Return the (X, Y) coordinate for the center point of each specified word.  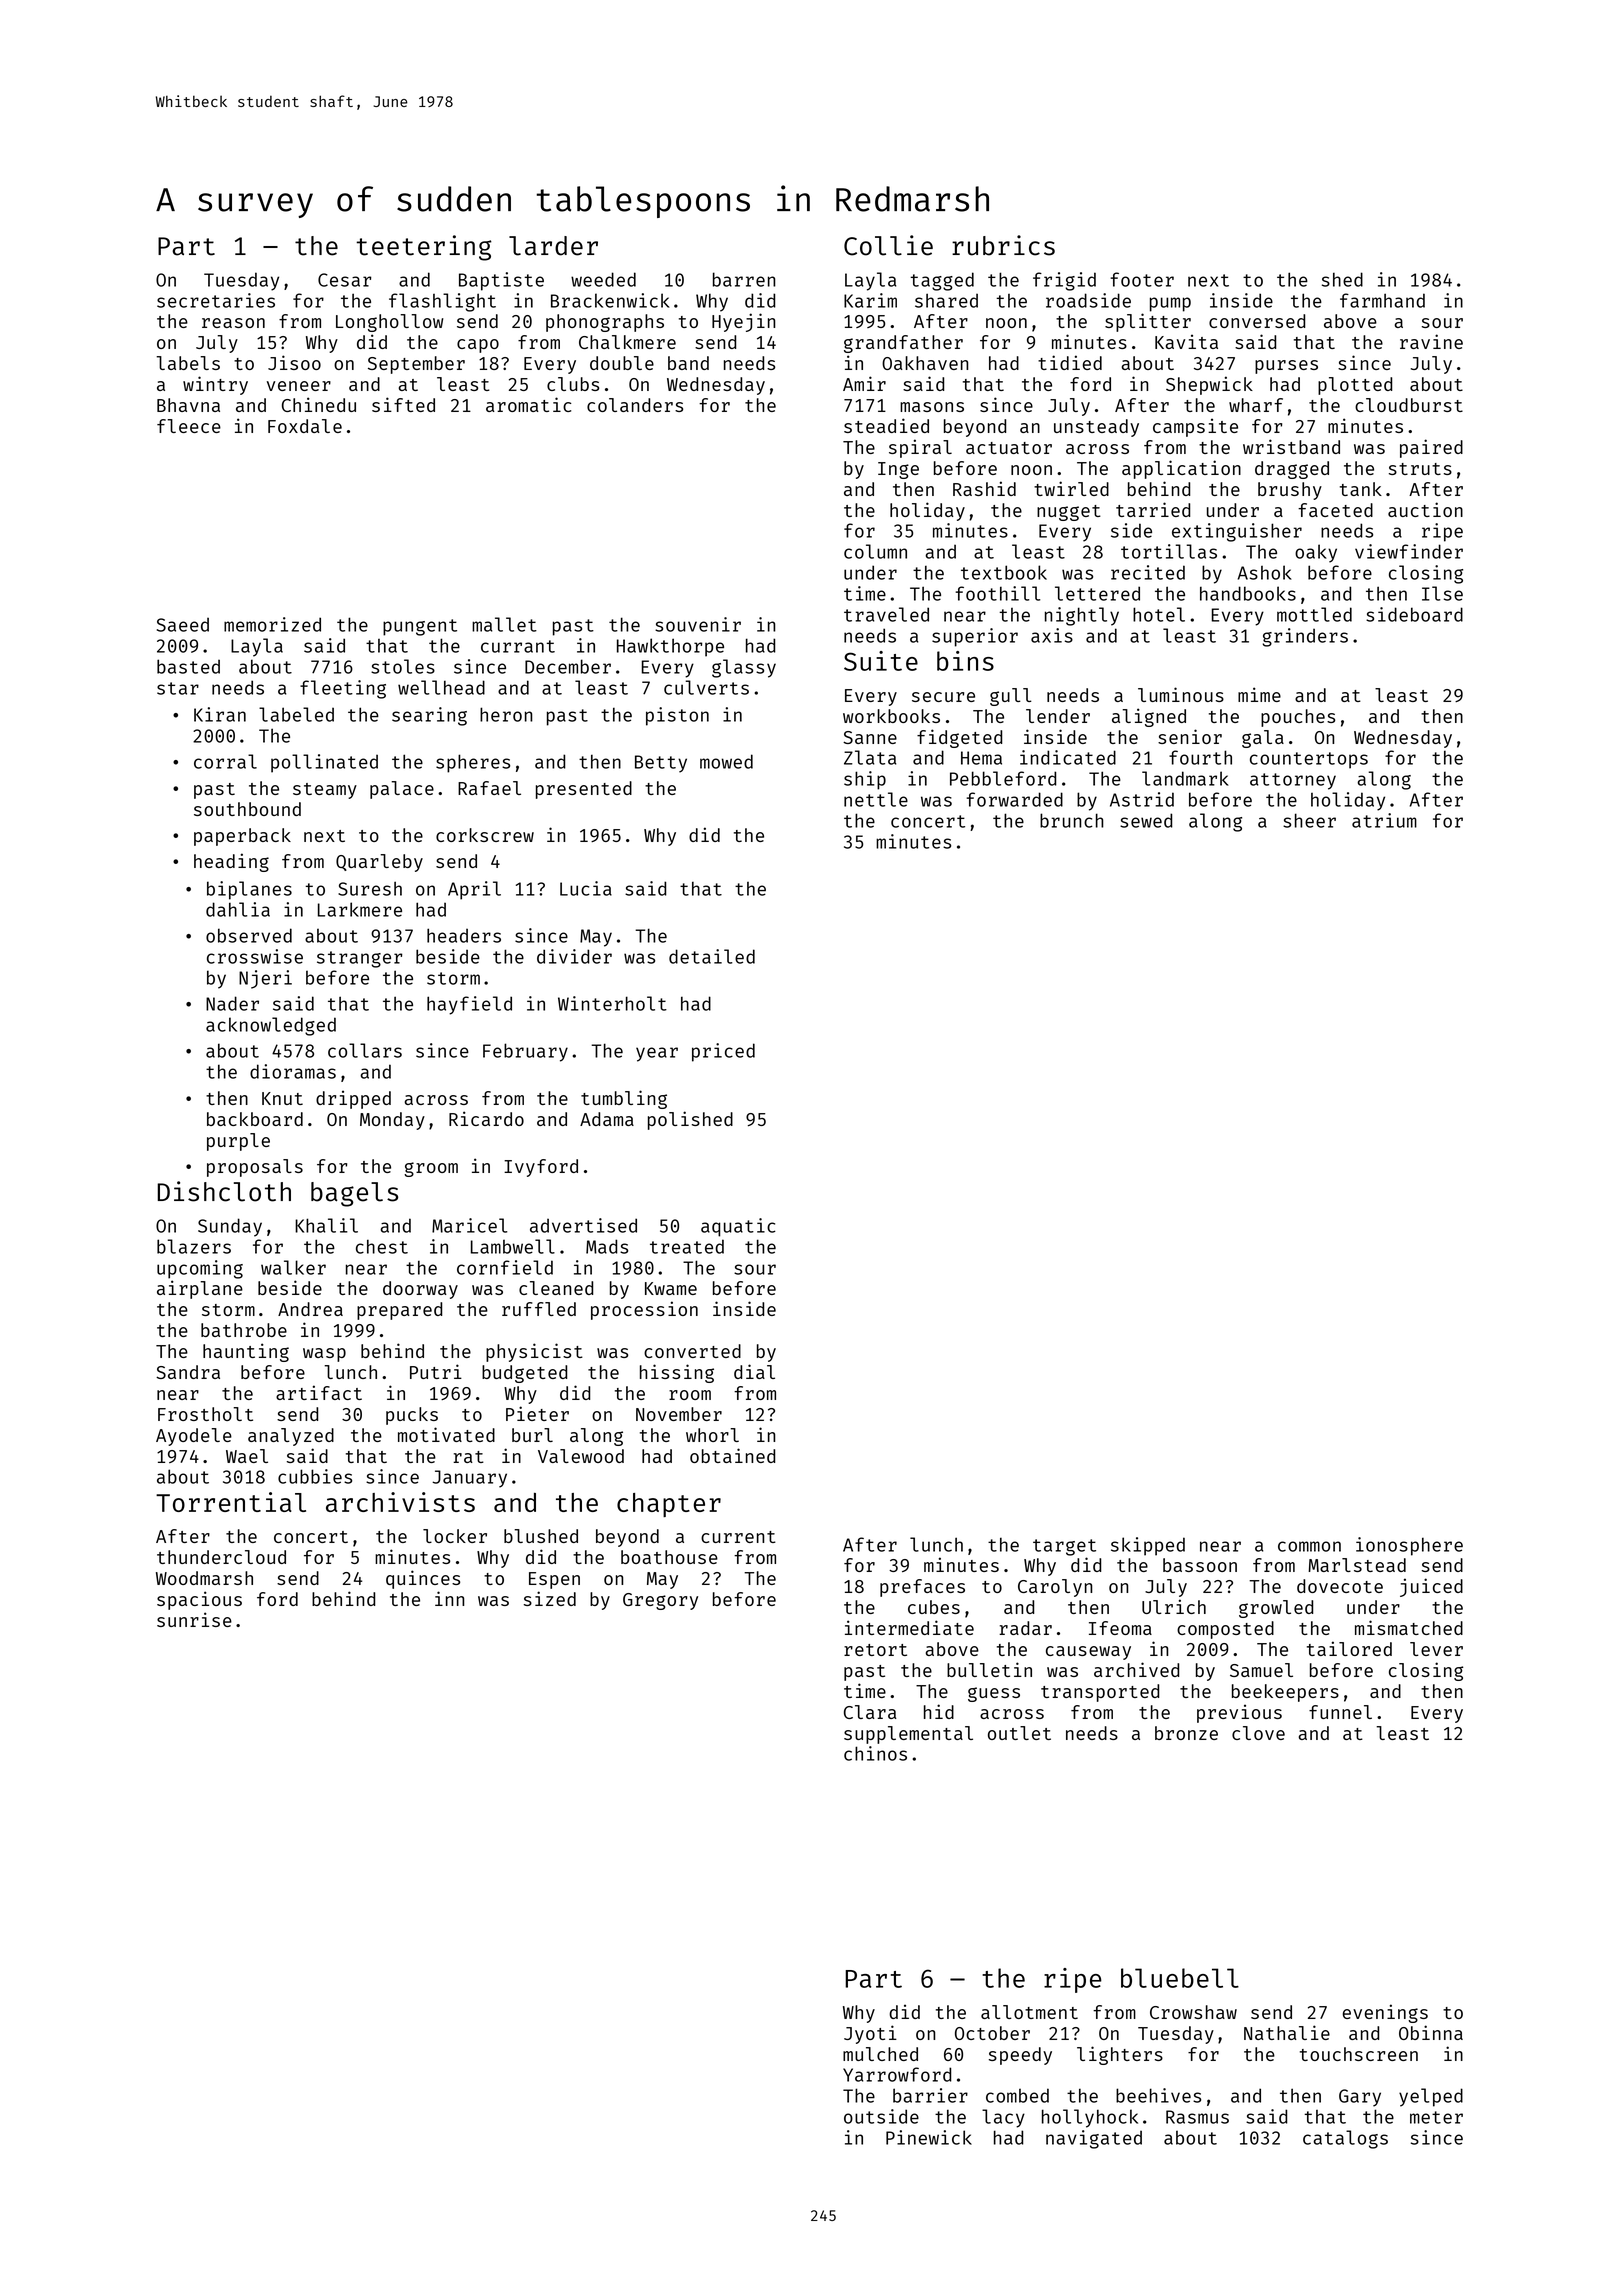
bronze (1186, 1733)
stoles (403, 666)
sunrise (194, 1619)
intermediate (909, 1627)
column (875, 551)
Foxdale (305, 426)
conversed (1257, 321)
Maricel (469, 1225)
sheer (1309, 820)
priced (723, 1052)
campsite (1195, 427)
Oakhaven (925, 363)
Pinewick (929, 2137)
